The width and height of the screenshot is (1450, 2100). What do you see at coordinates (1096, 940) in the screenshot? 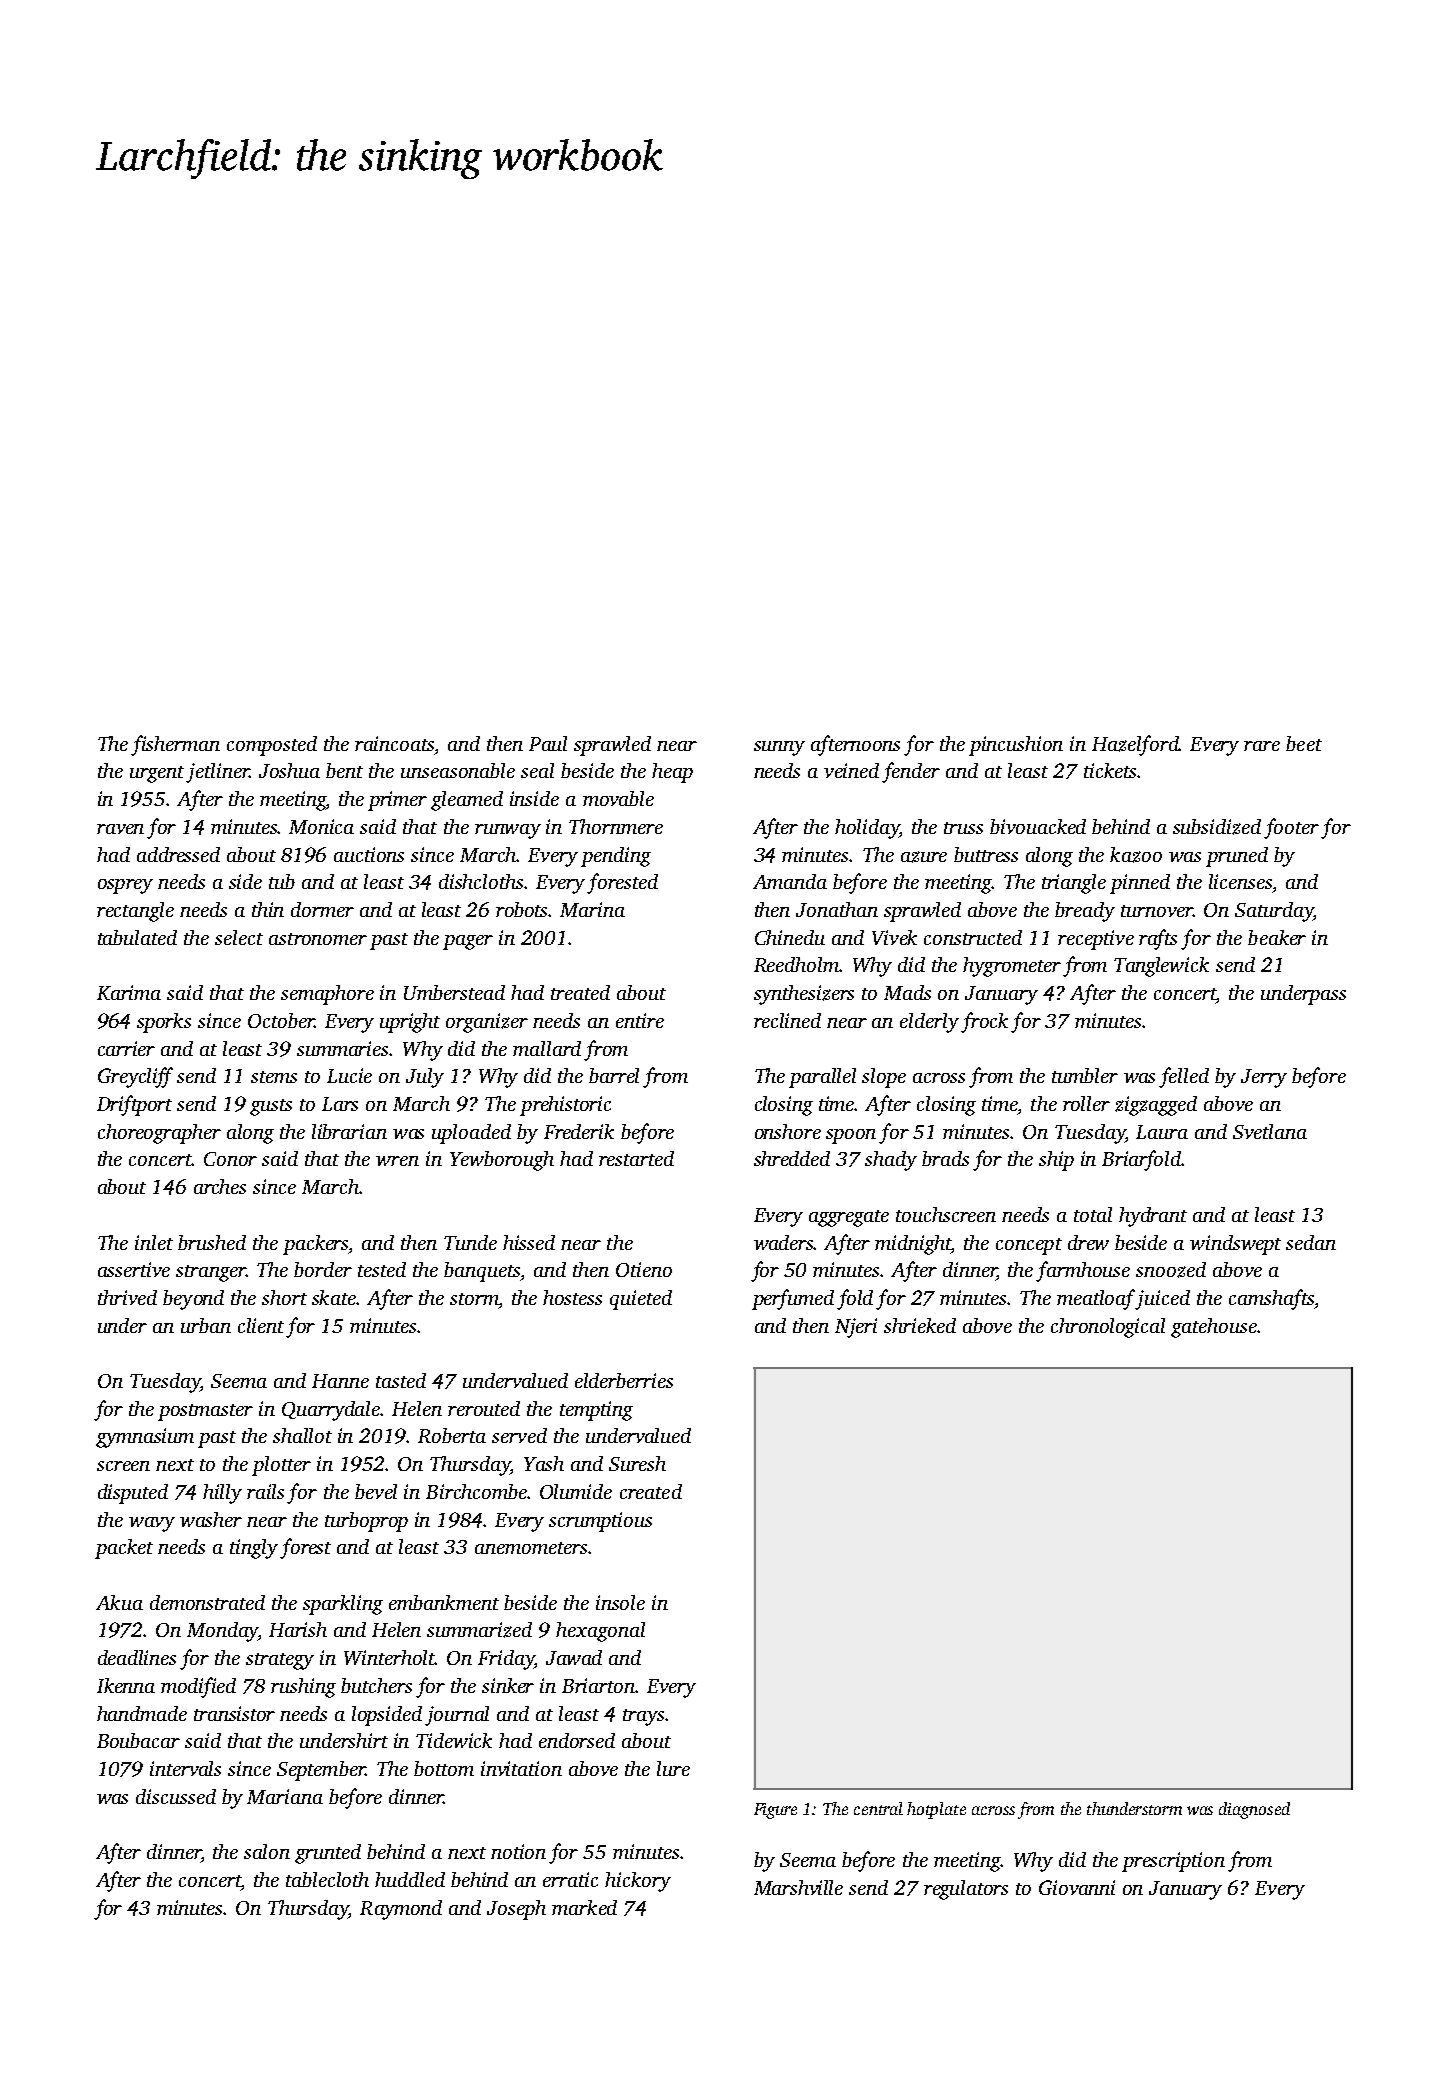
I see `receptive` at bounding box center [1096, 940].
